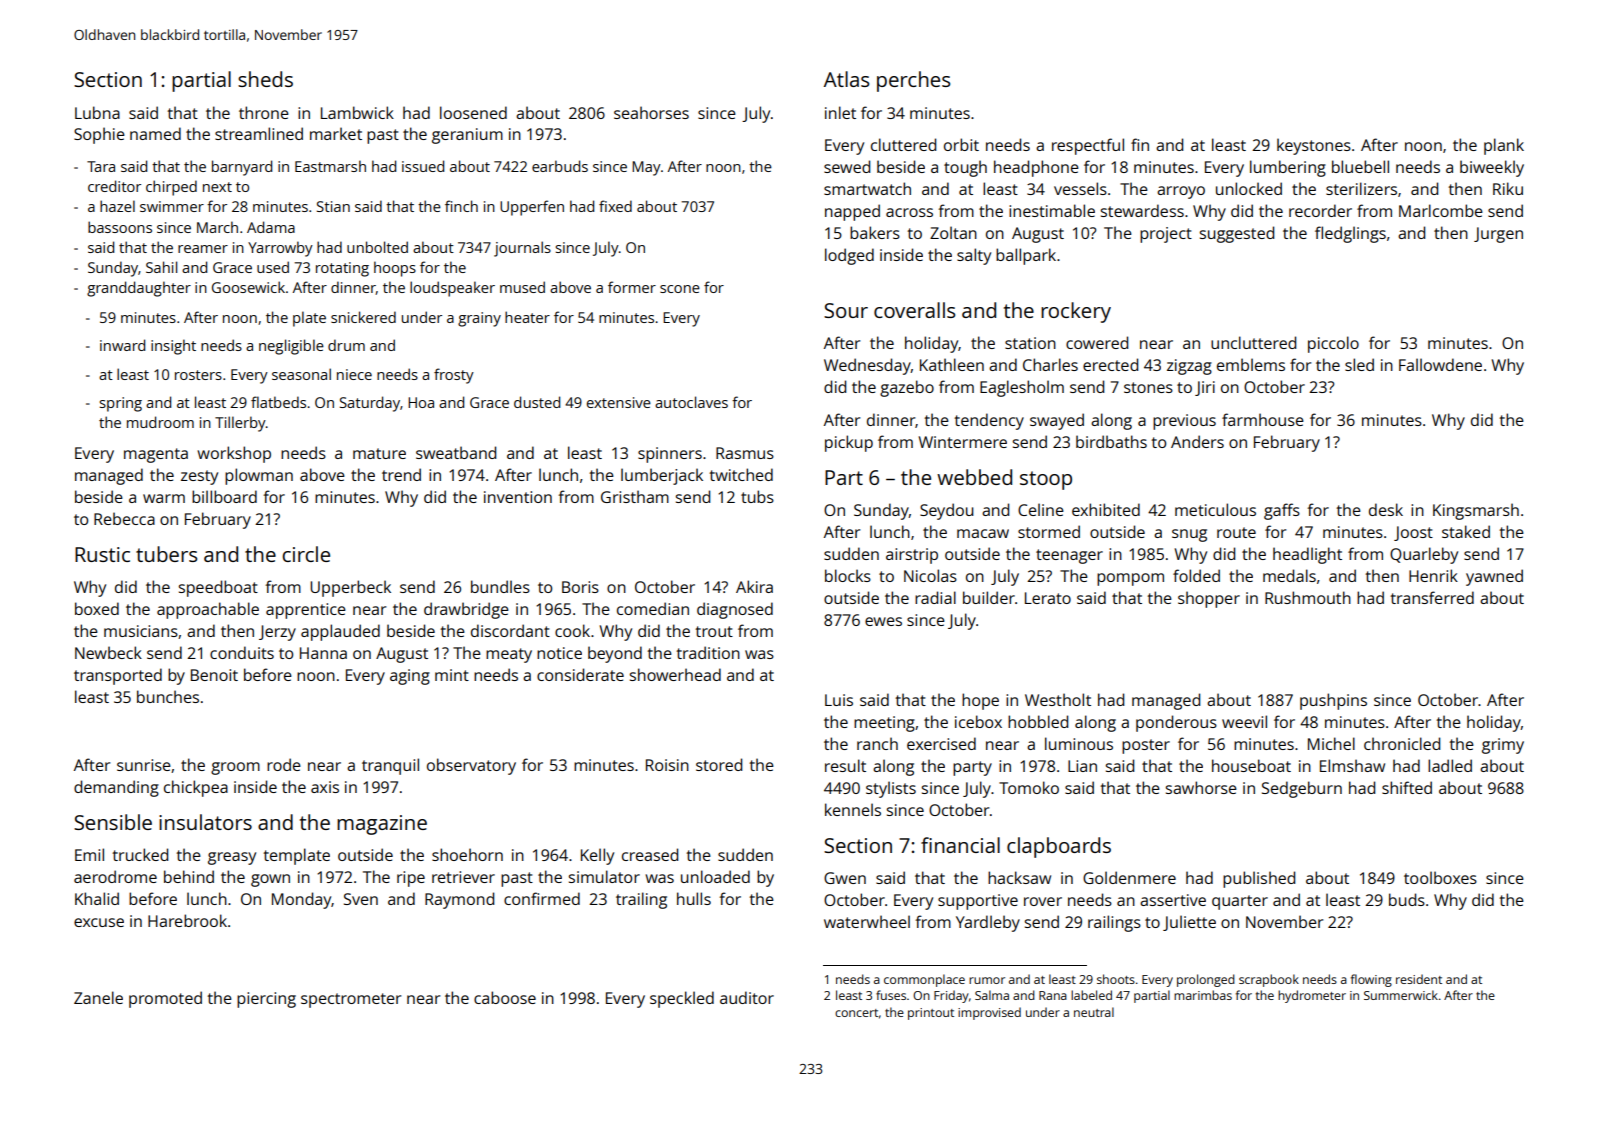  I want to click on perches, so click(913, 81).
